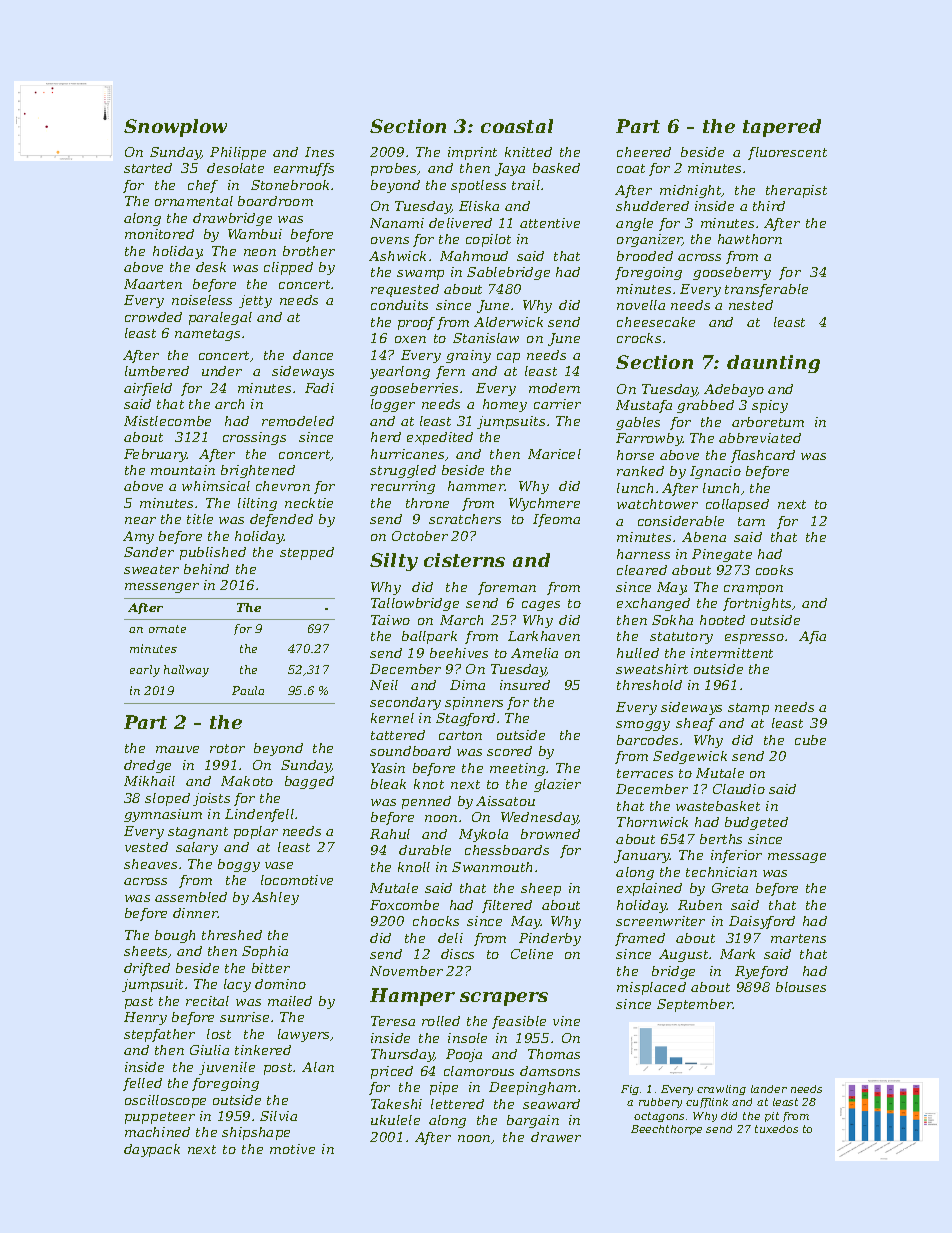  I want to click on daypack, so click(152, 1150).
